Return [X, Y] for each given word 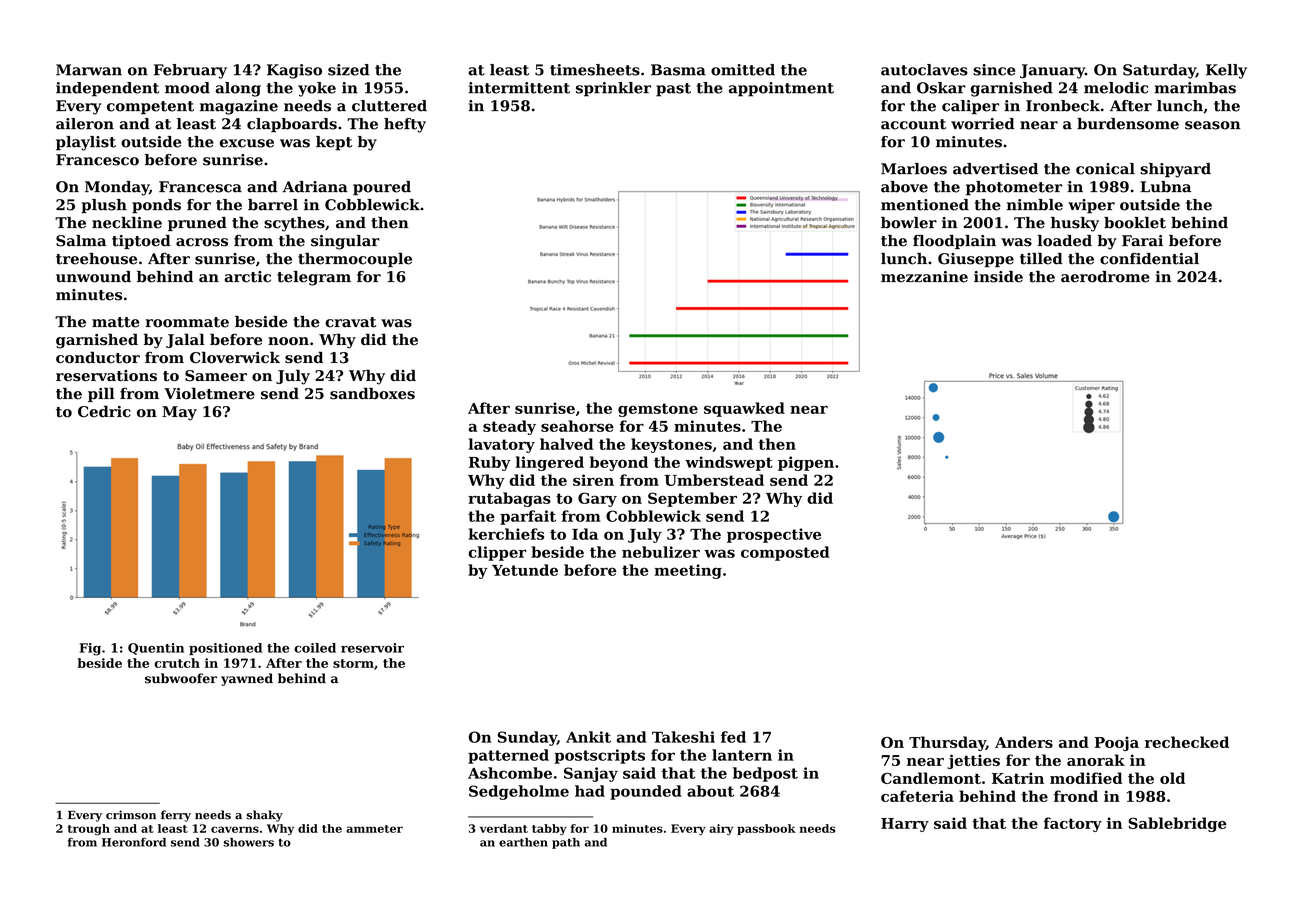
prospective [774, 535]
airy [721, 830]
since [994, 70]
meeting [688, 571]
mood [187, 88]
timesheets [595, 70]
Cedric [104, 411]
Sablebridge [1177, 824]
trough [89, 830]
